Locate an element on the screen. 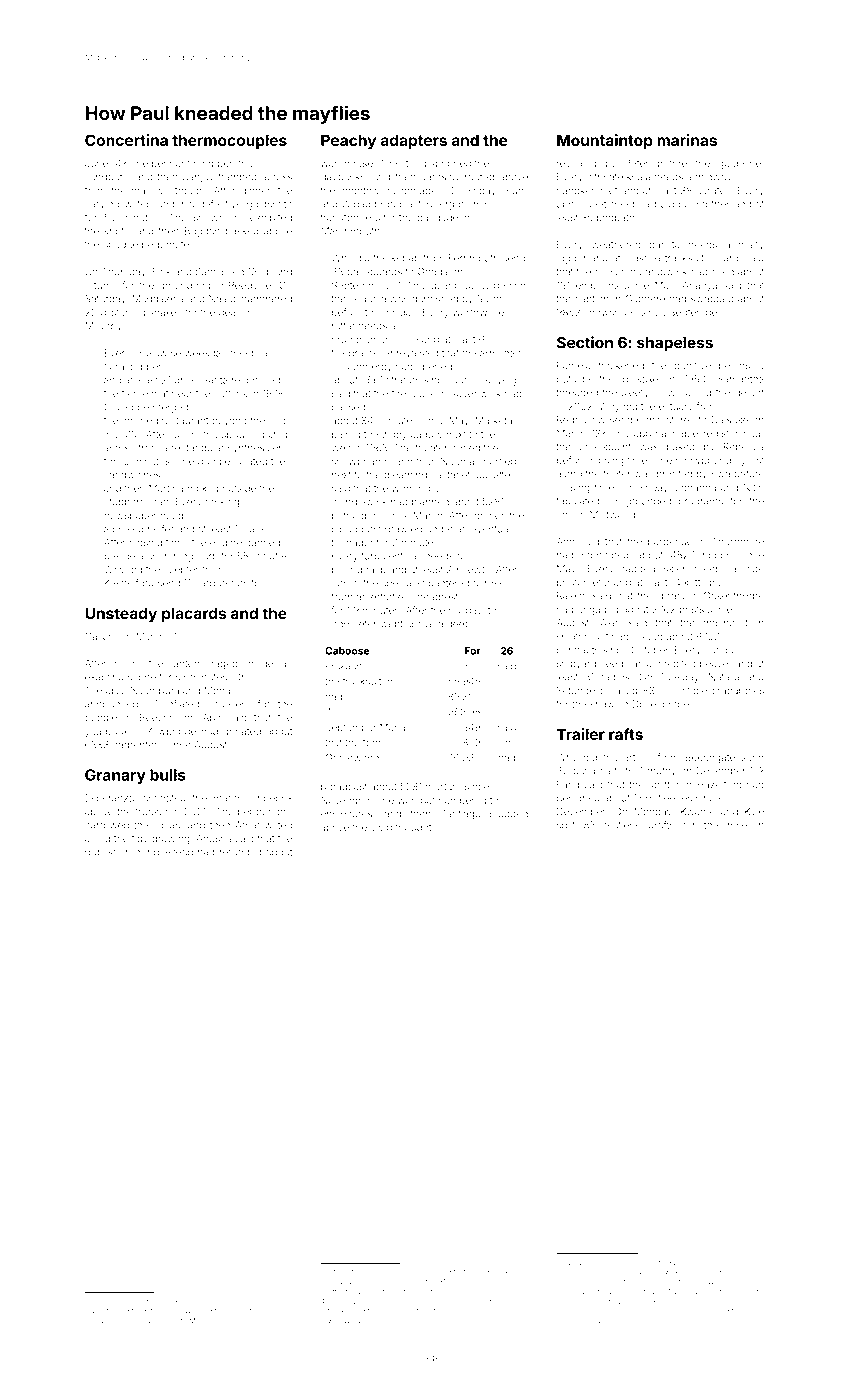 The image size is (849, 1400). blenders is located at coordinates (163, 1321).
